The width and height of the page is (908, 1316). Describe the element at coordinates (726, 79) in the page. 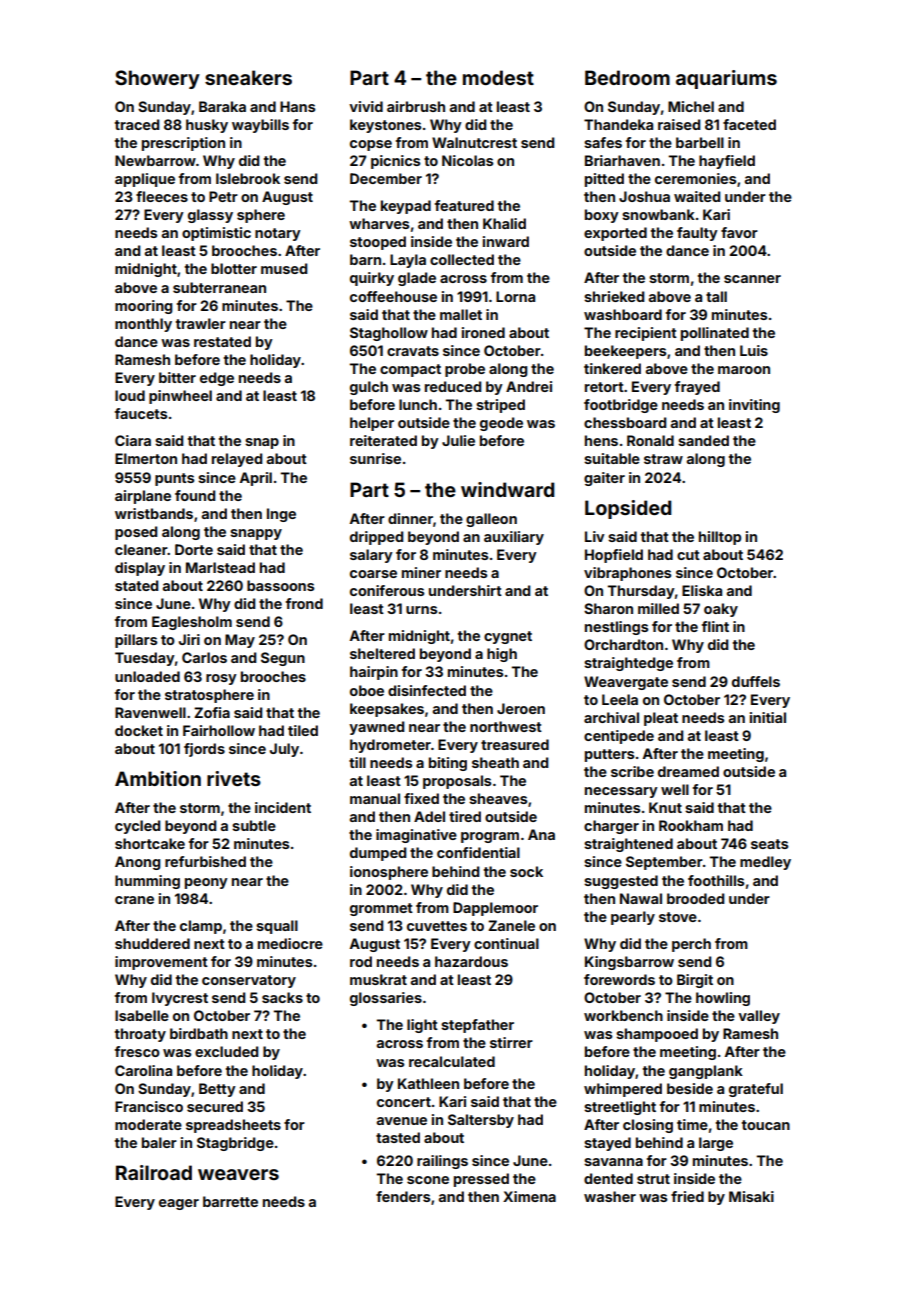

I see `aquariums` at that location.
